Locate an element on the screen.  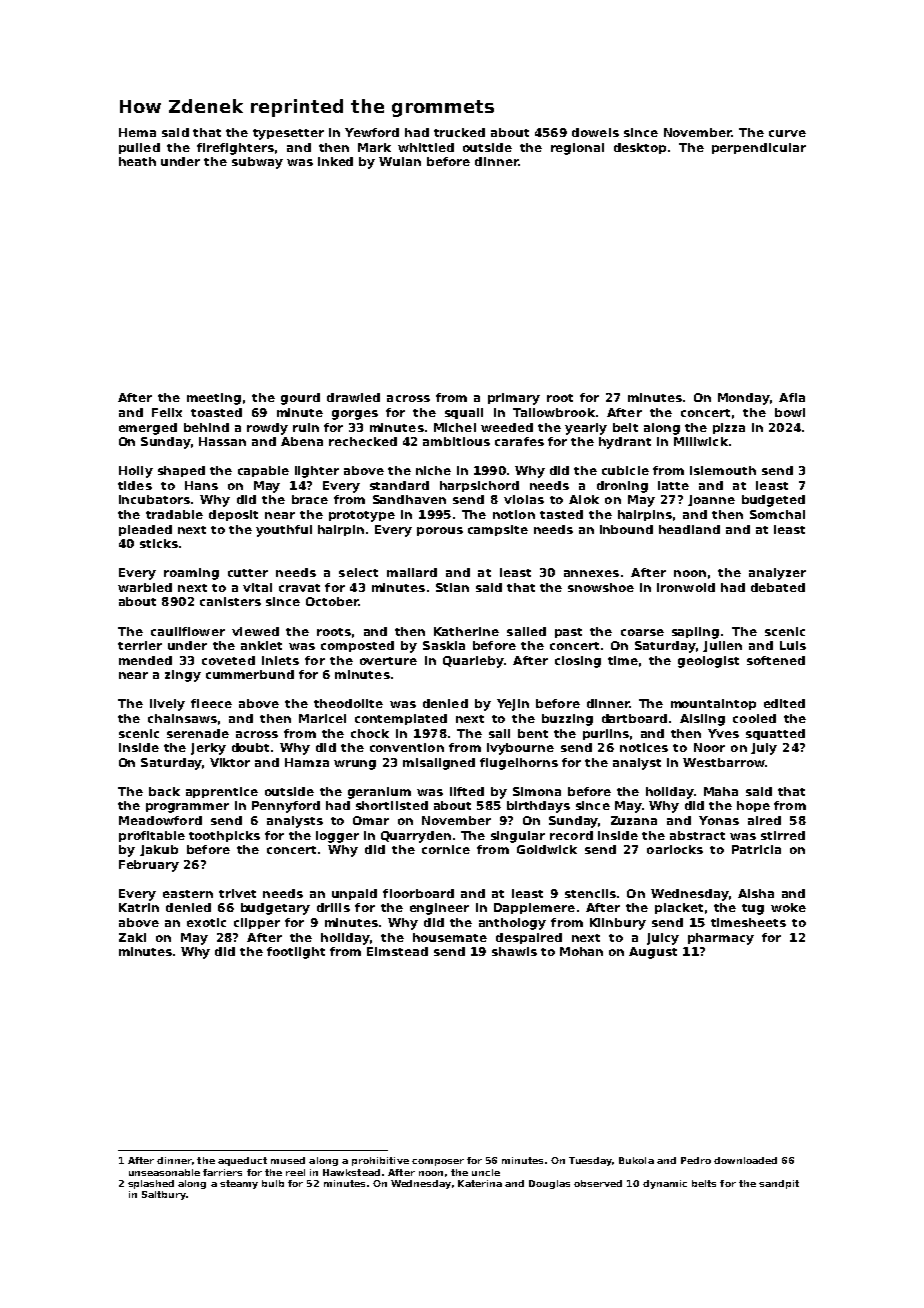
budgeted is located at coordinates (773, 501).
